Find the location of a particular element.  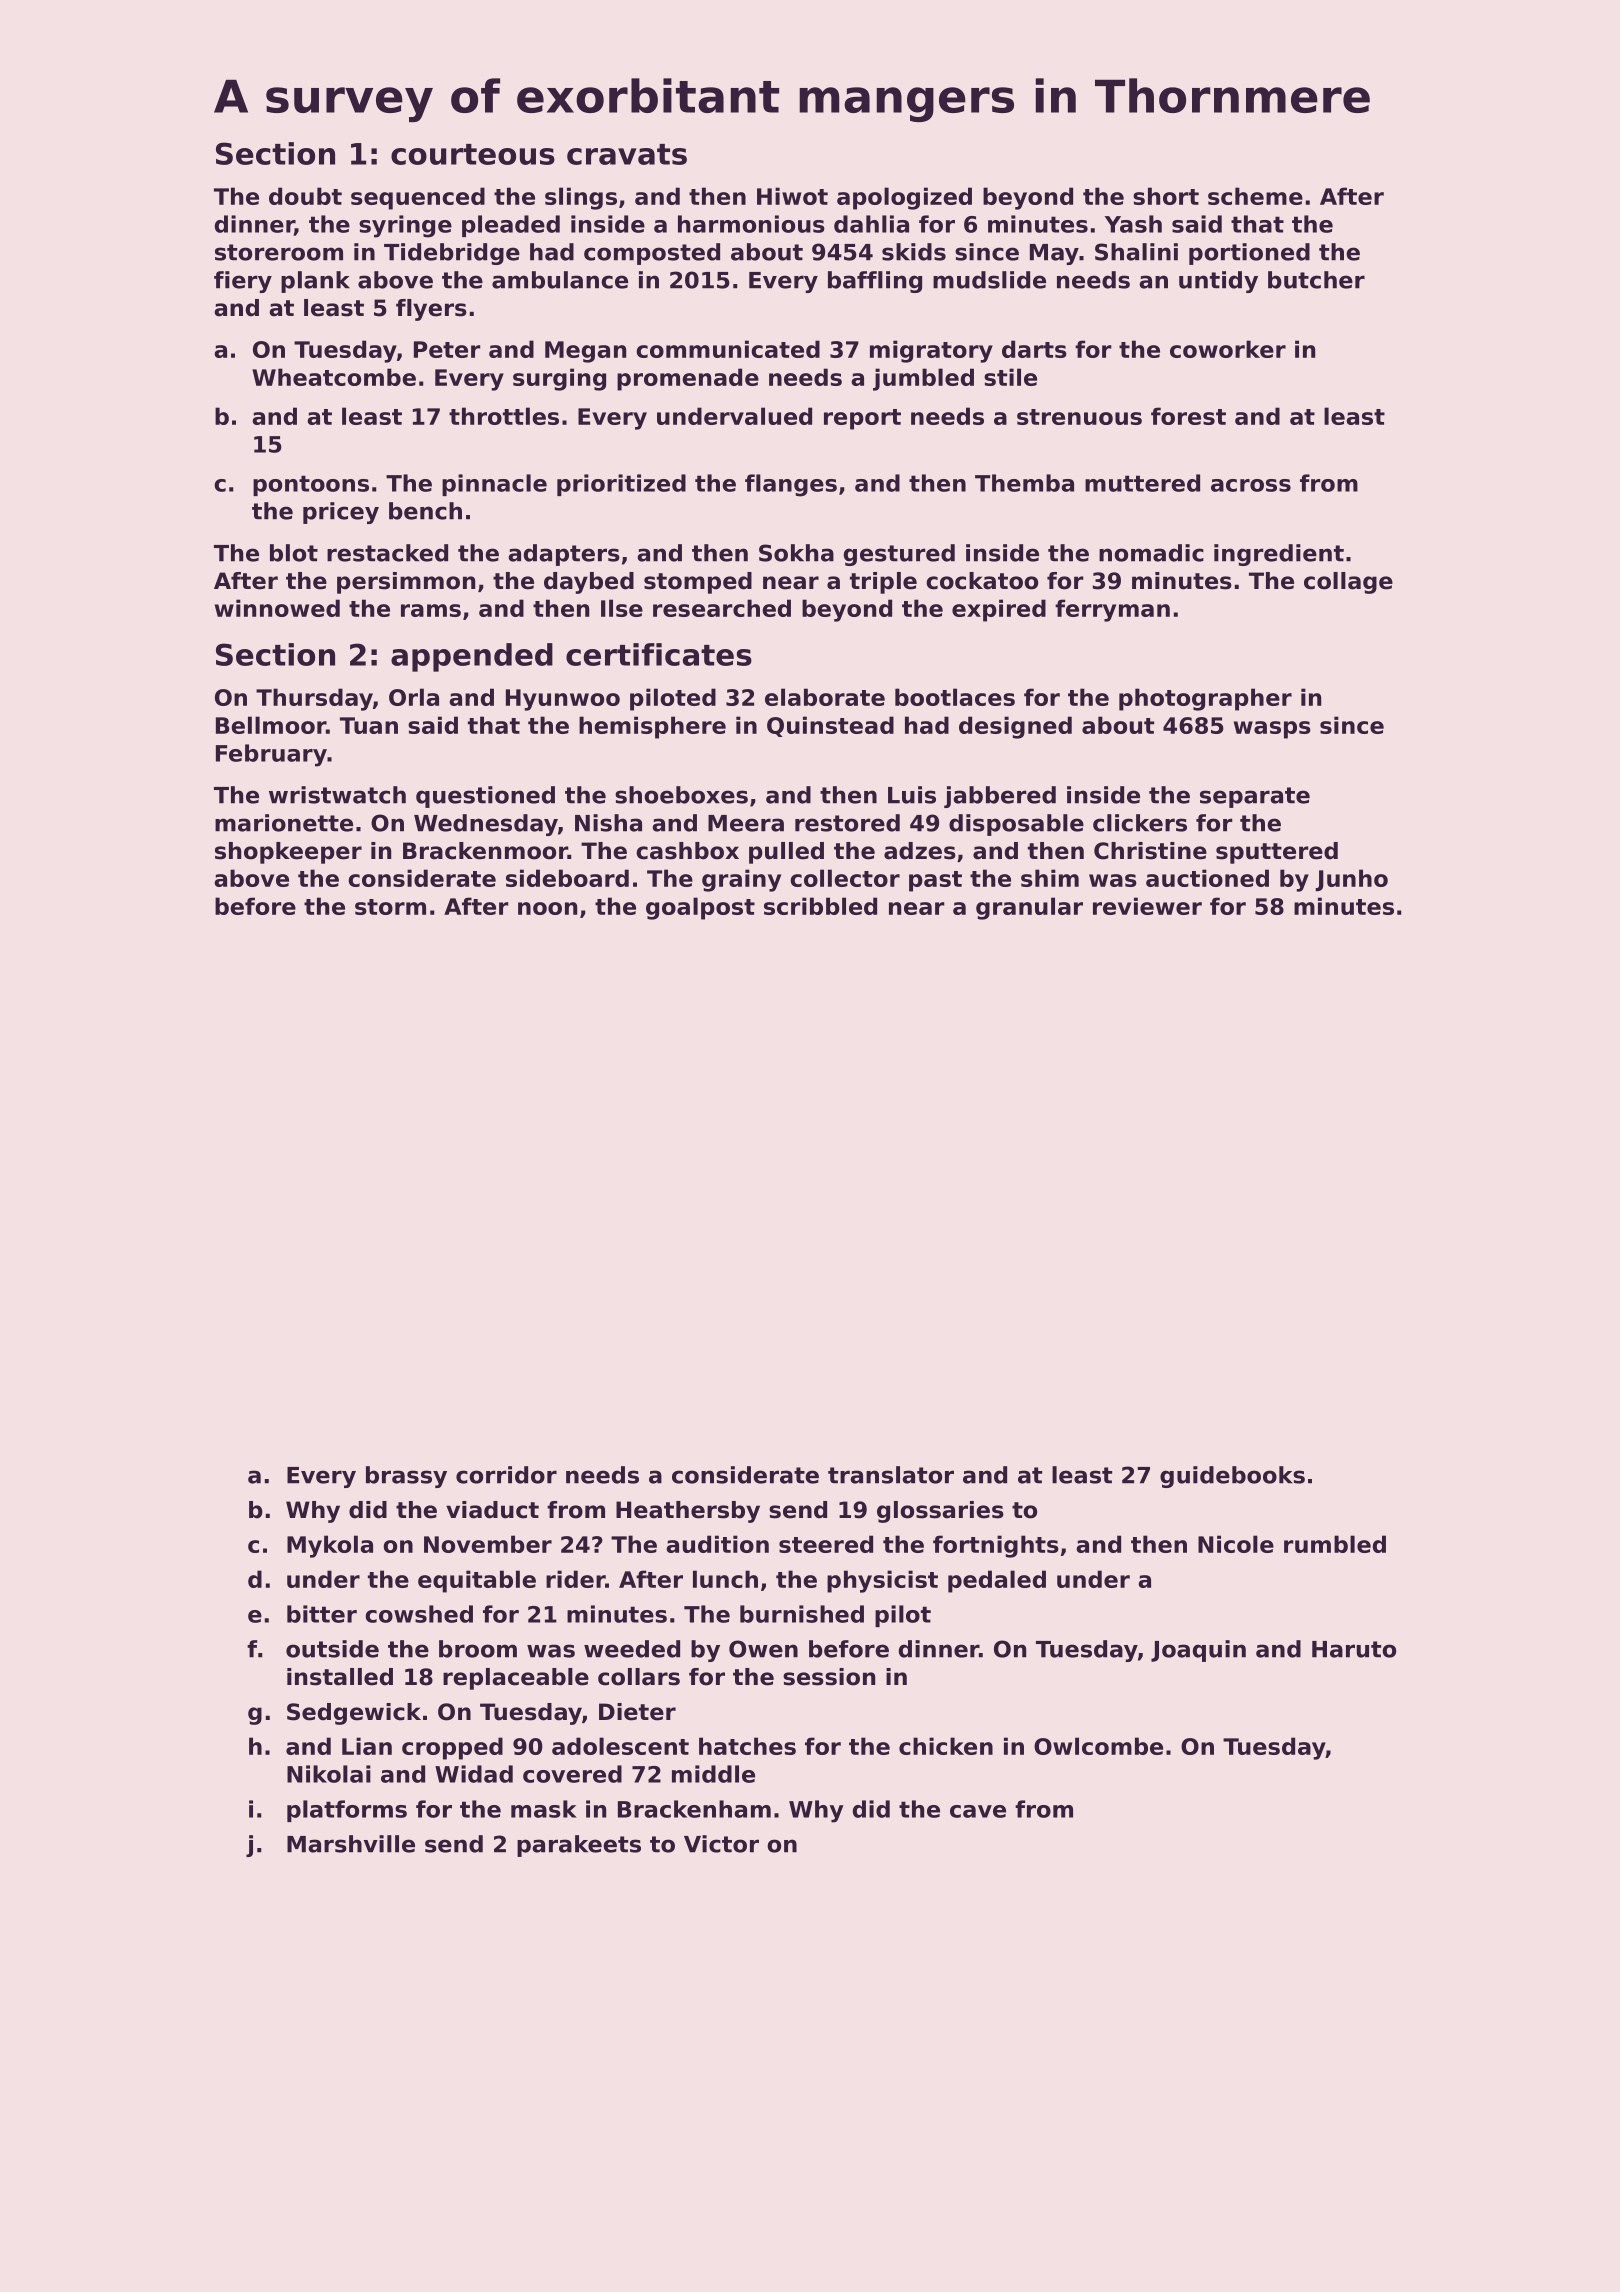

granular is located at coordinates (1029, 908).
